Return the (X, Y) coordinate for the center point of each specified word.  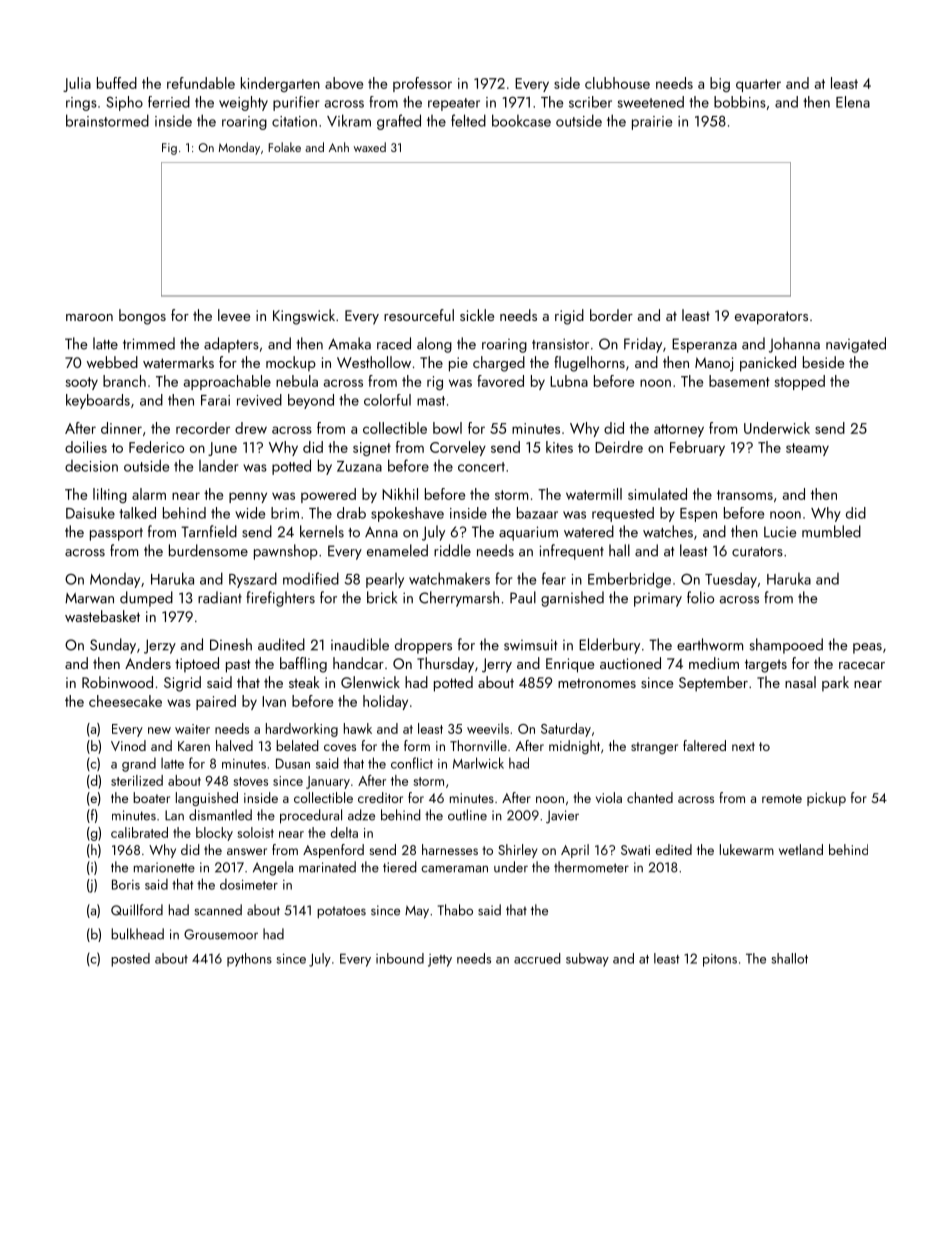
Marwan (89, 598)
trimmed (149, 343)
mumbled (831, 531)
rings (81, 104)
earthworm (710, 644)
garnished (572, 599)
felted (468, 120)
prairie (652, 123)
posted (130, 960)
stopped (799, 382)
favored (500, 381)
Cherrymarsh (459, 599)
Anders (148, 663)
